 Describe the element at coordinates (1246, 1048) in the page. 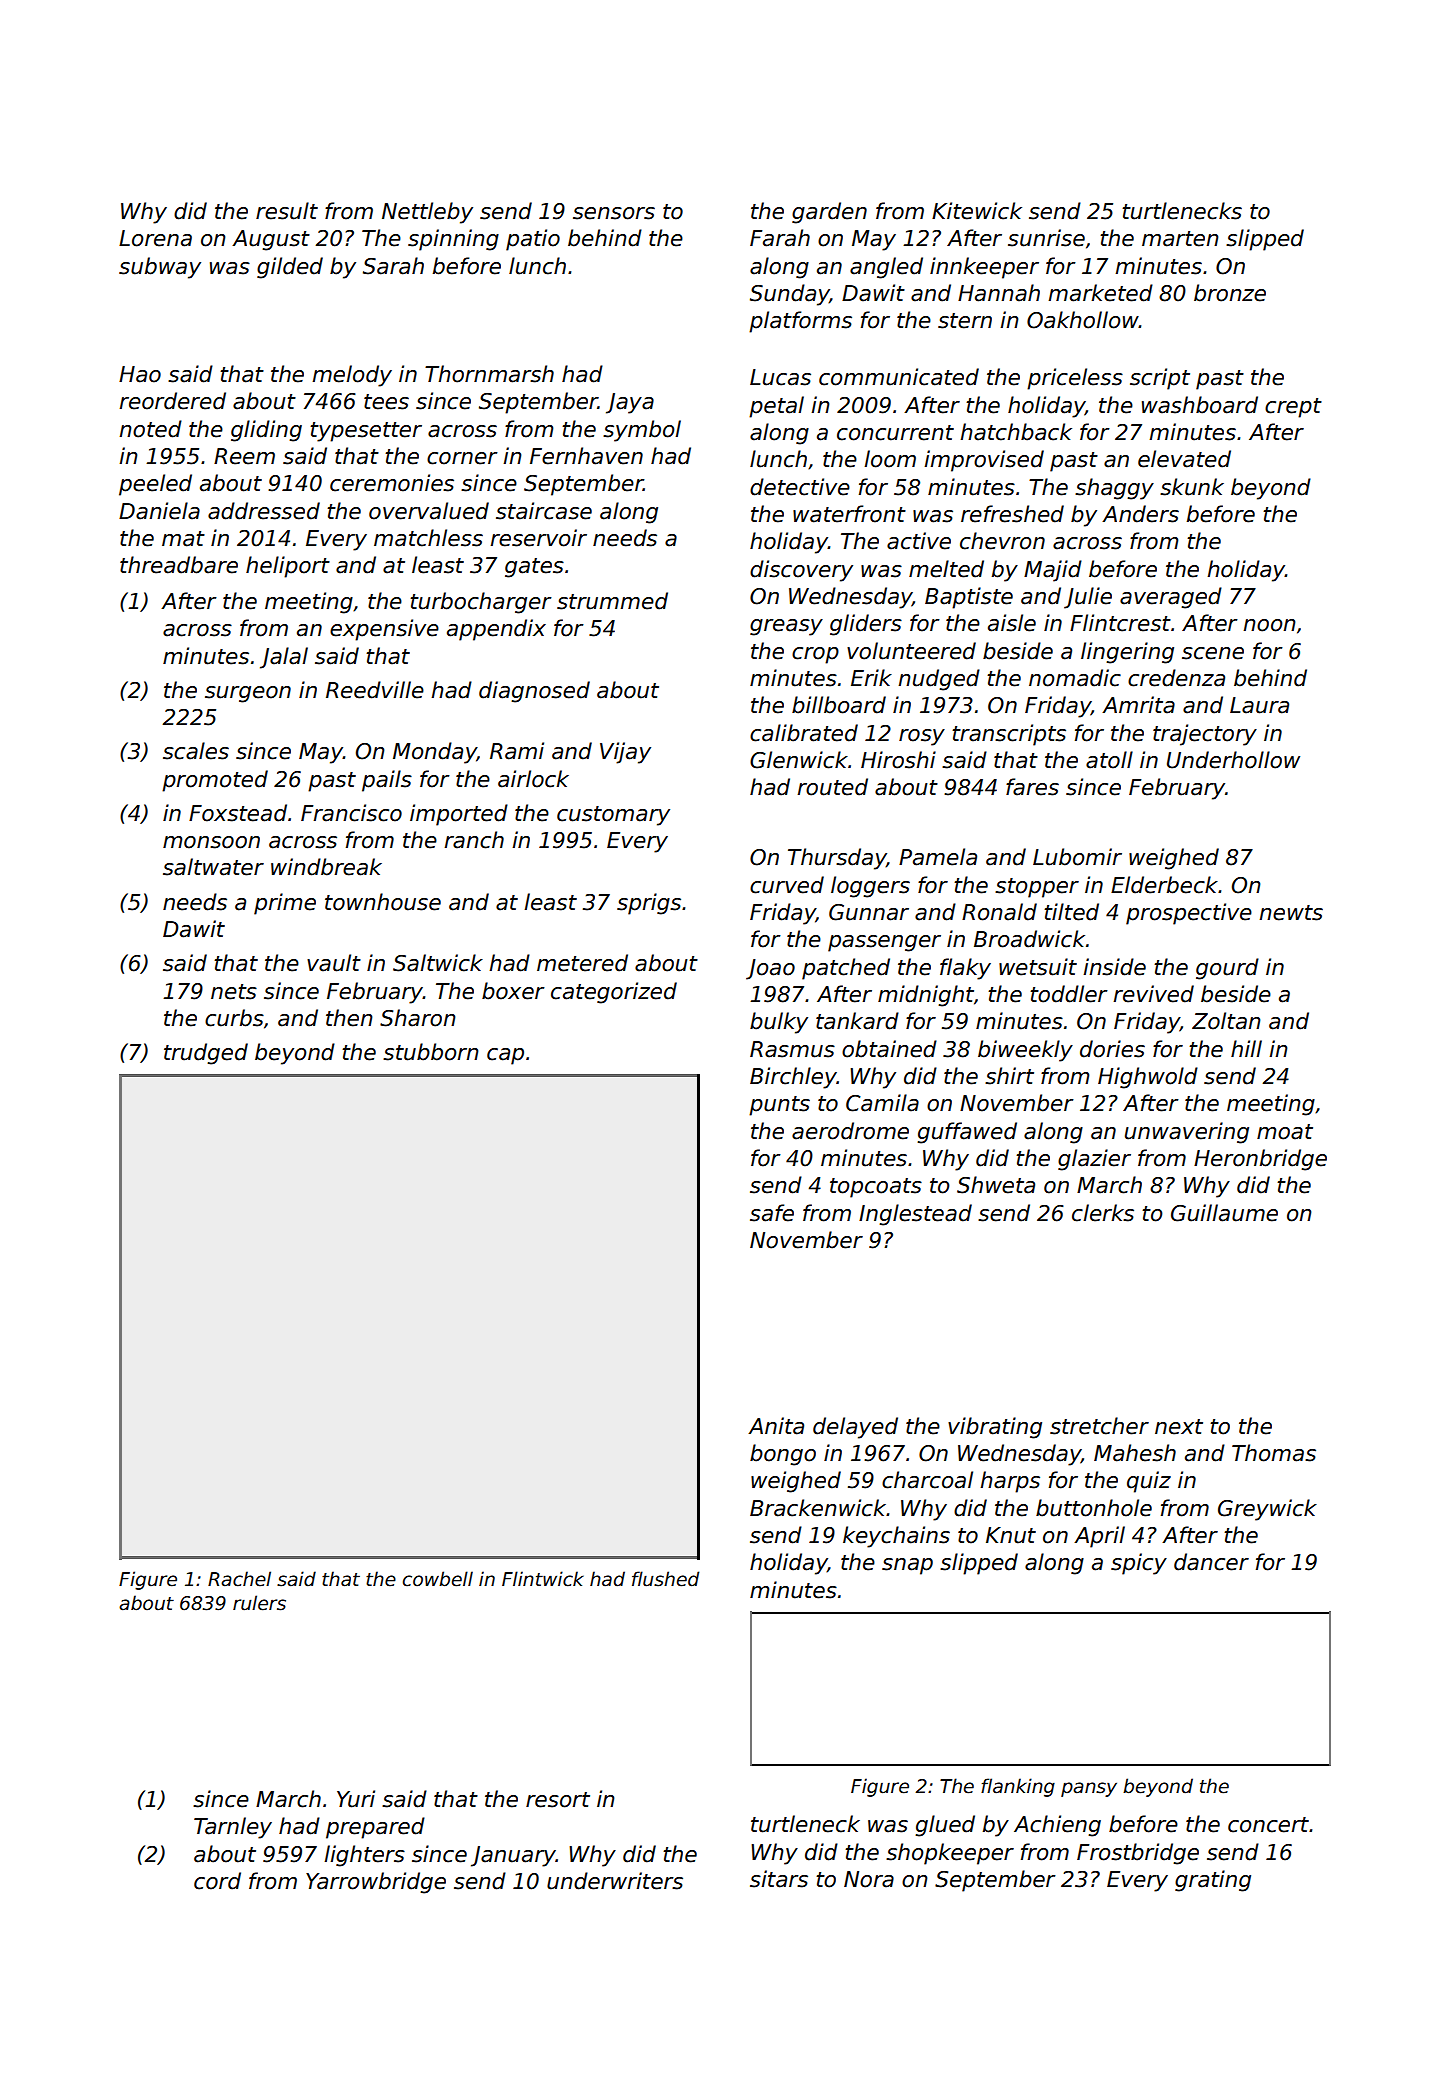

I see `hill` at that location.
